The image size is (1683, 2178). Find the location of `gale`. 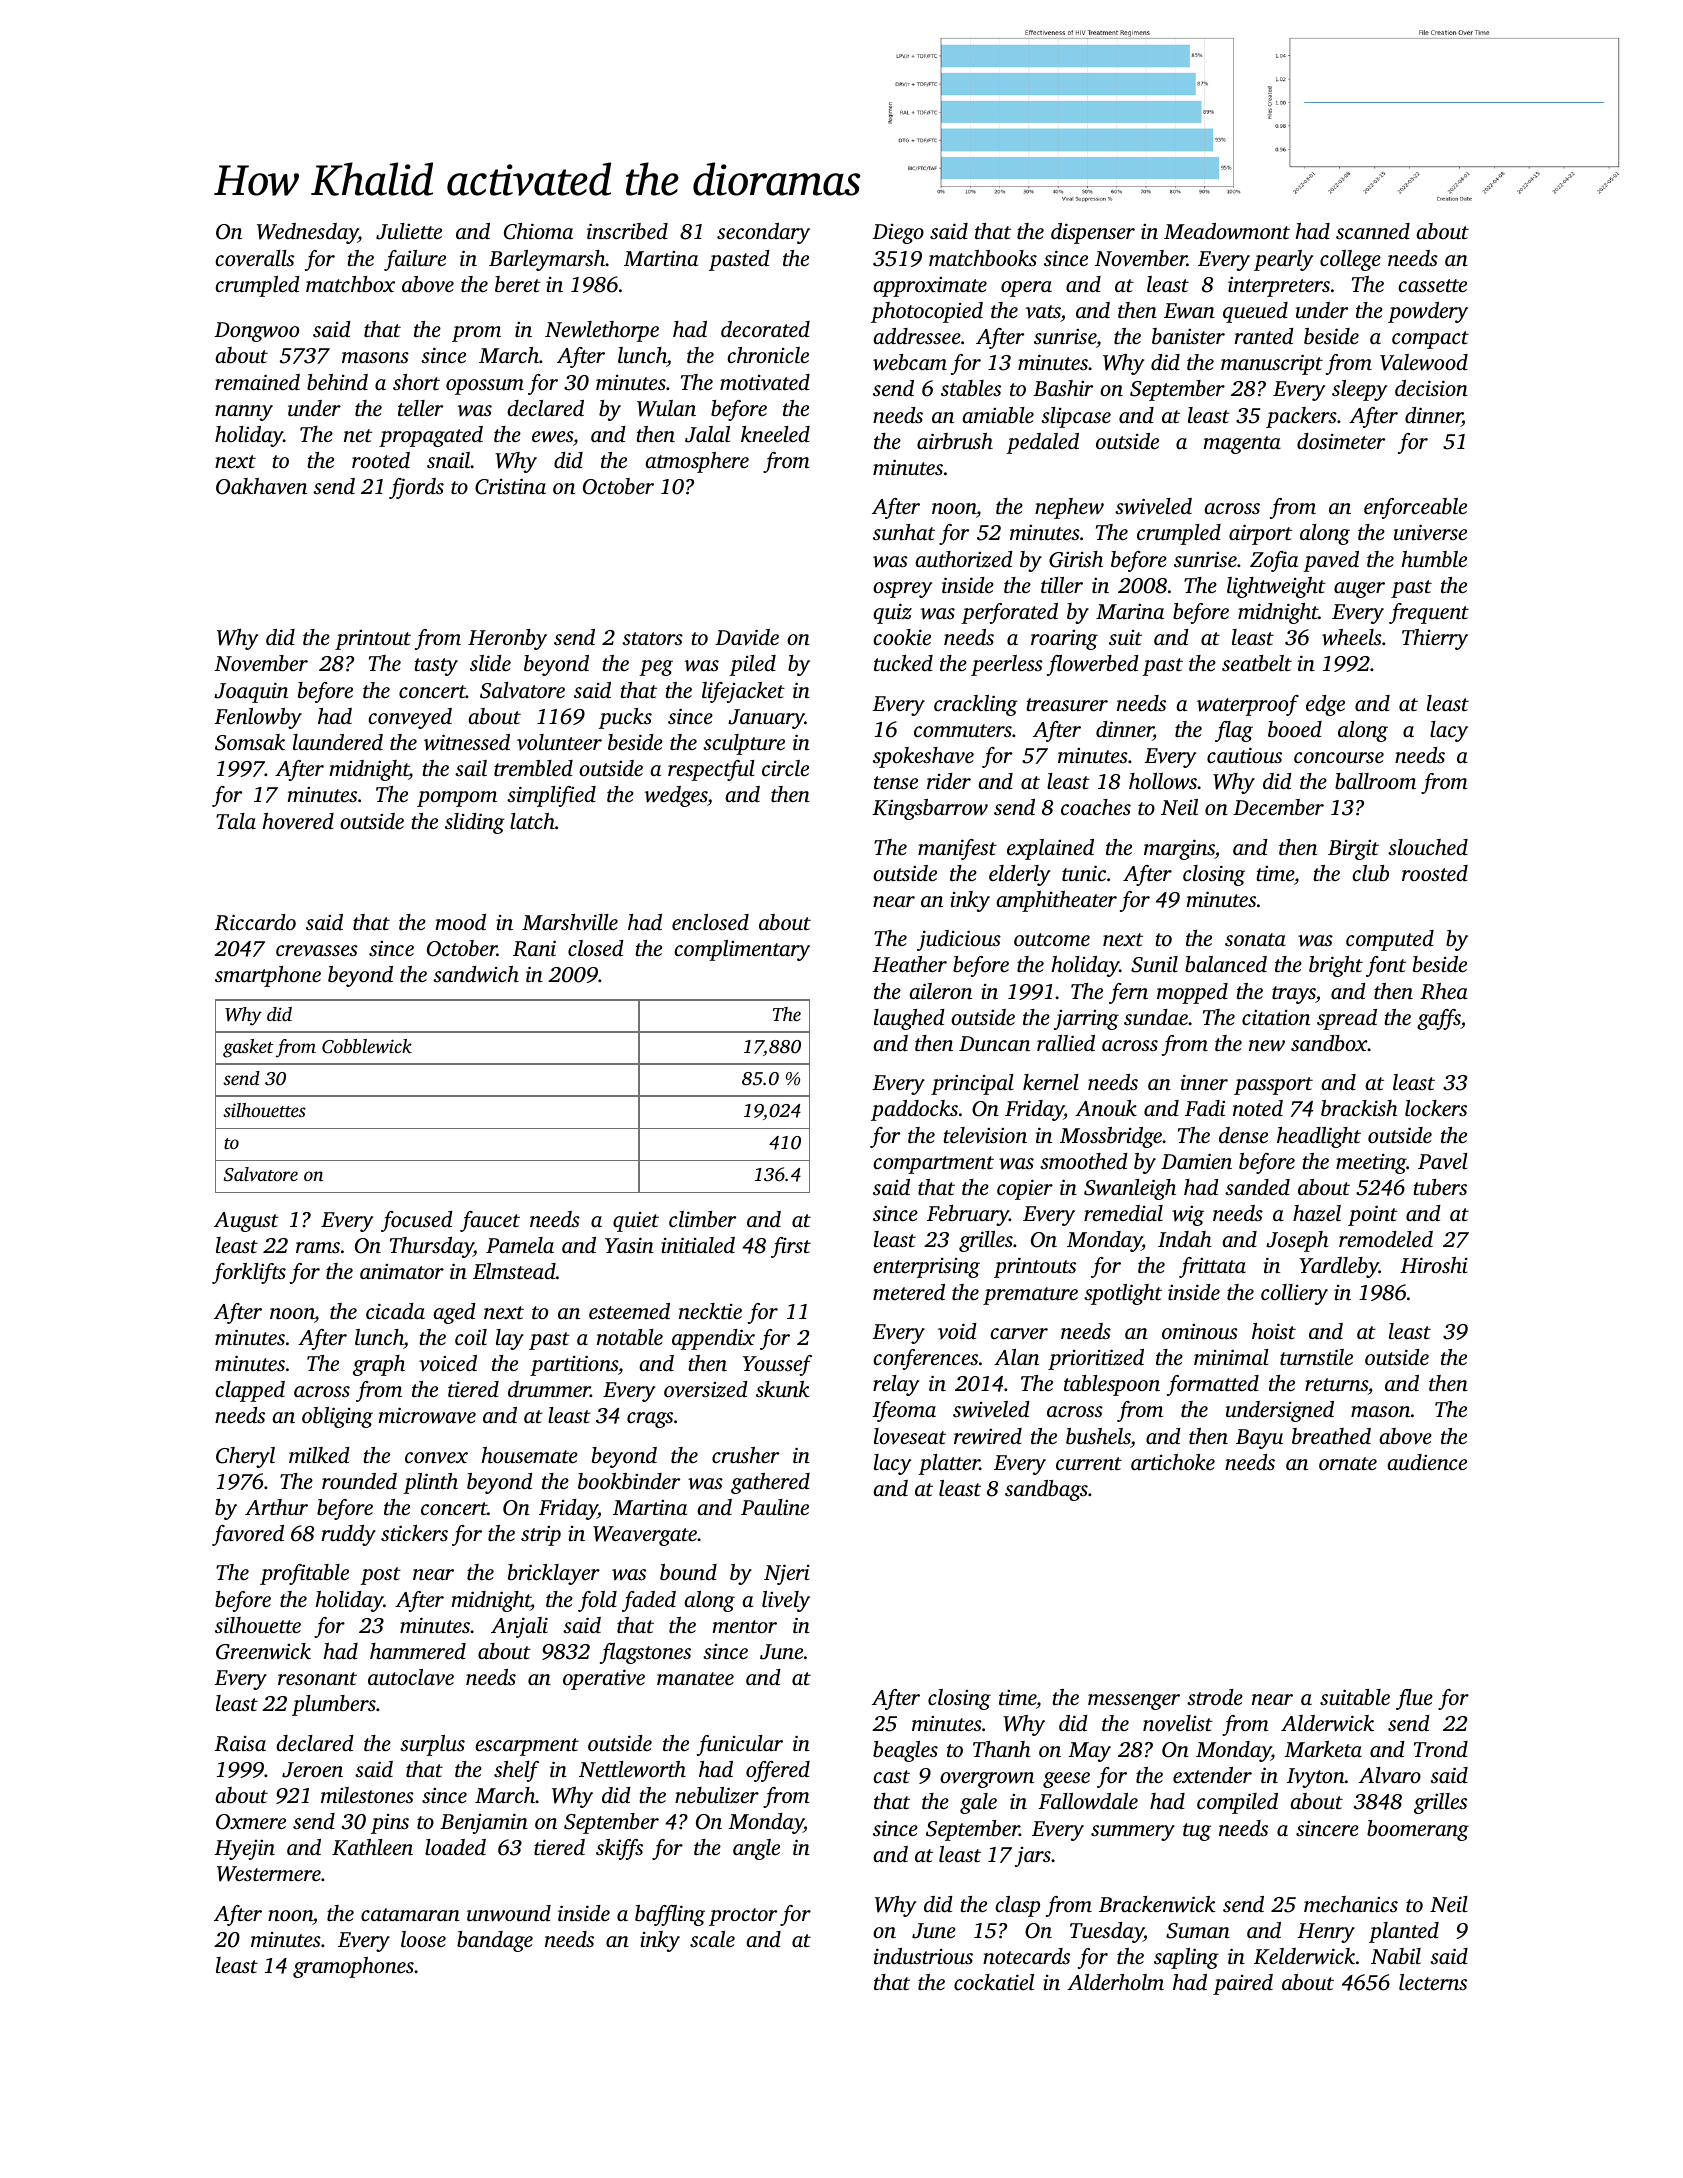

gale is located at coordinates (978, 1803).
